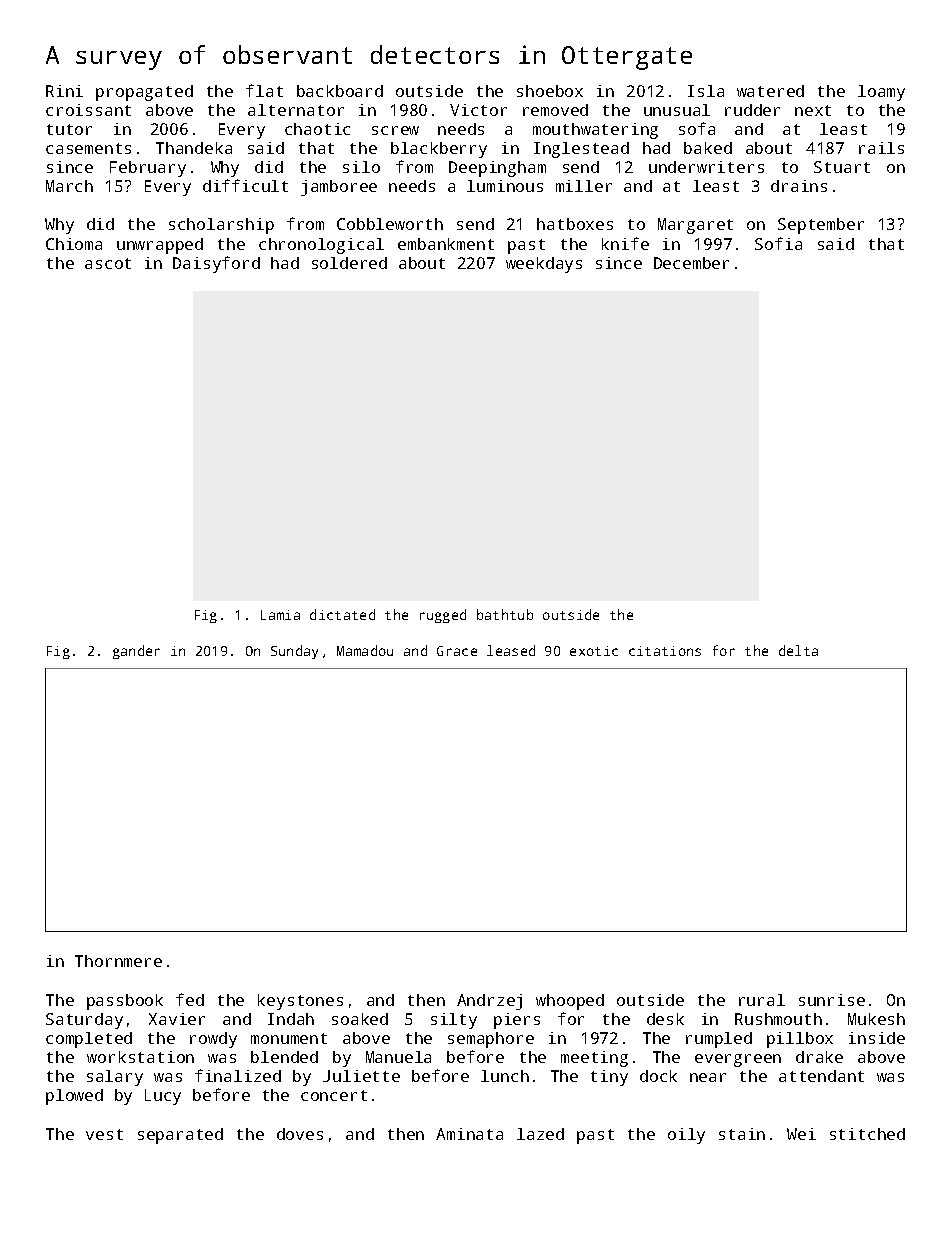 The width and height of the screenshot is (952, 1233). What do you see at coordinates (349, 263) in the screenshot?
I see `soldered` at bounding box center [349, 263].
